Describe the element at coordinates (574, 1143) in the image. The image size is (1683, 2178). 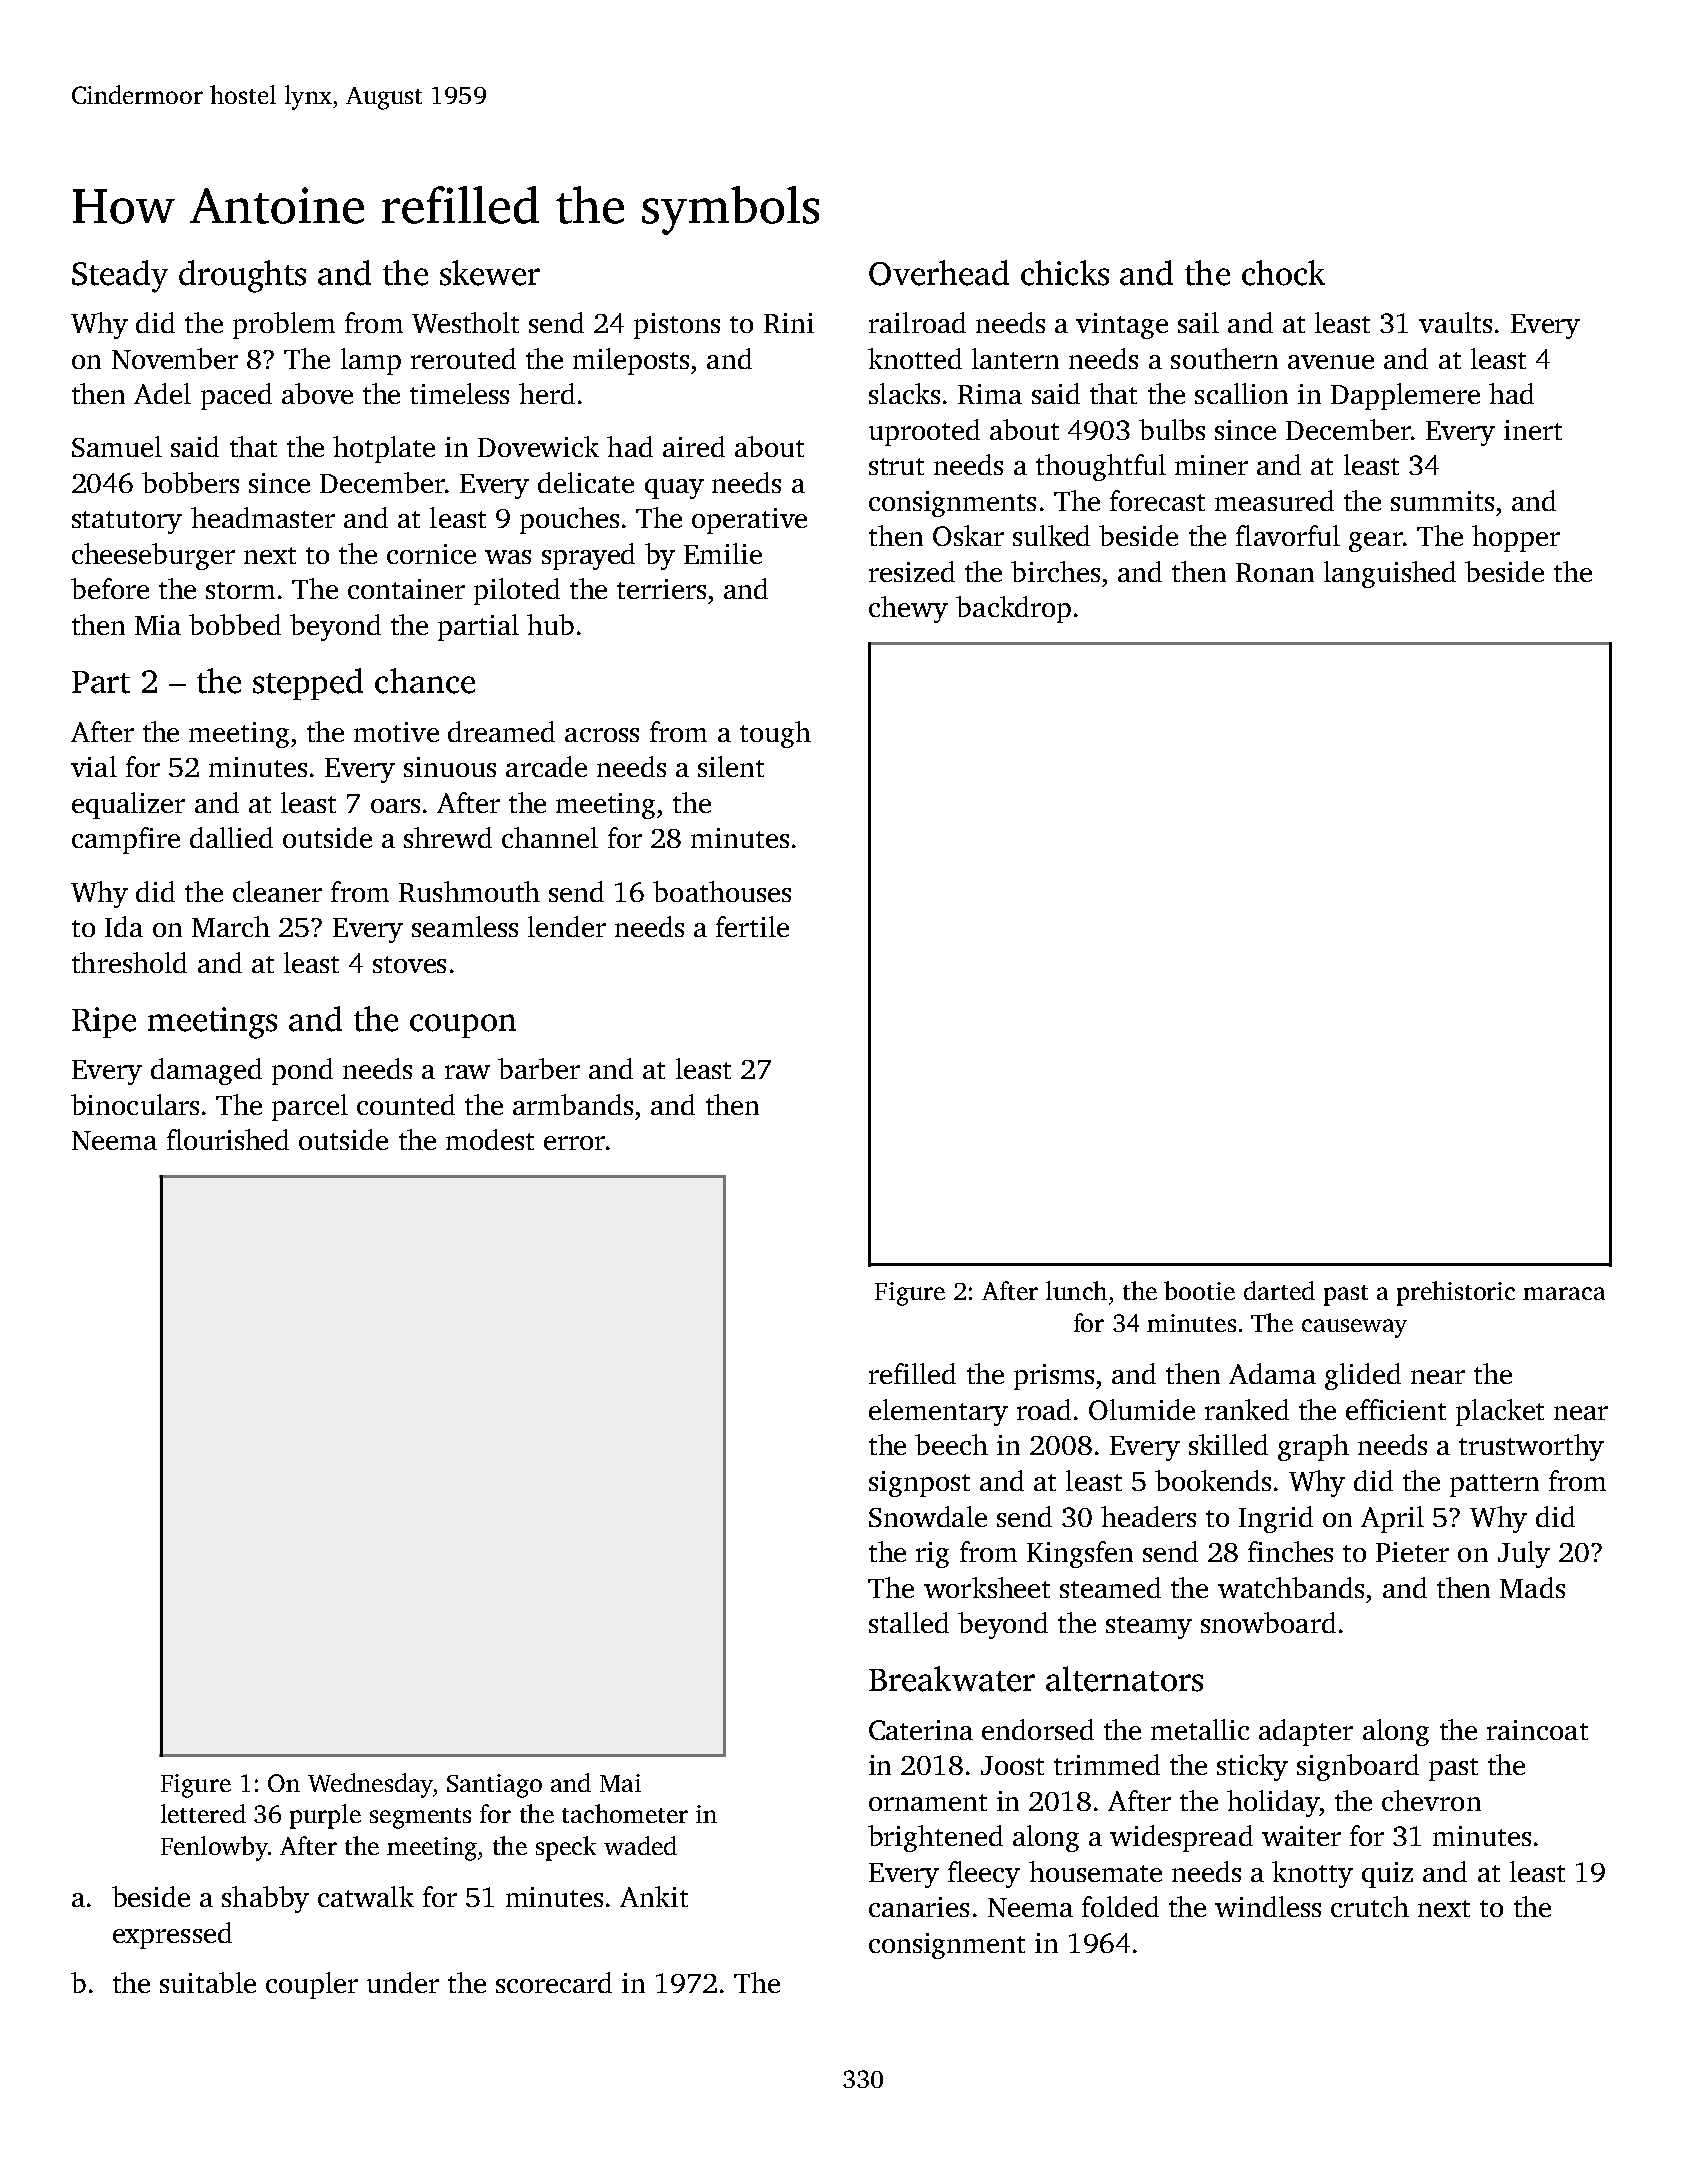
I see `error` at that location.
